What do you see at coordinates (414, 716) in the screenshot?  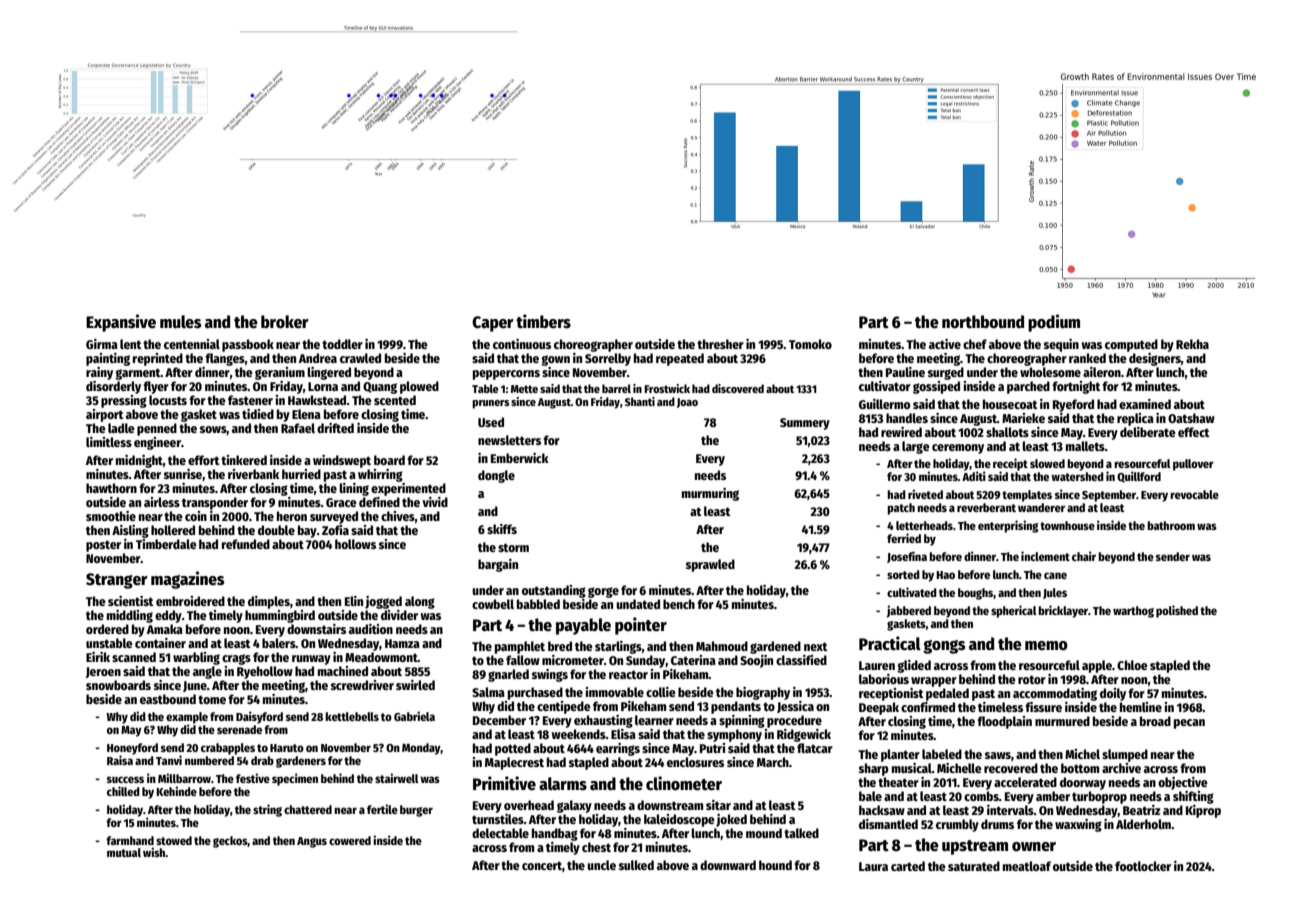 I see `Gabriela` at bounding box center [414, 716].
